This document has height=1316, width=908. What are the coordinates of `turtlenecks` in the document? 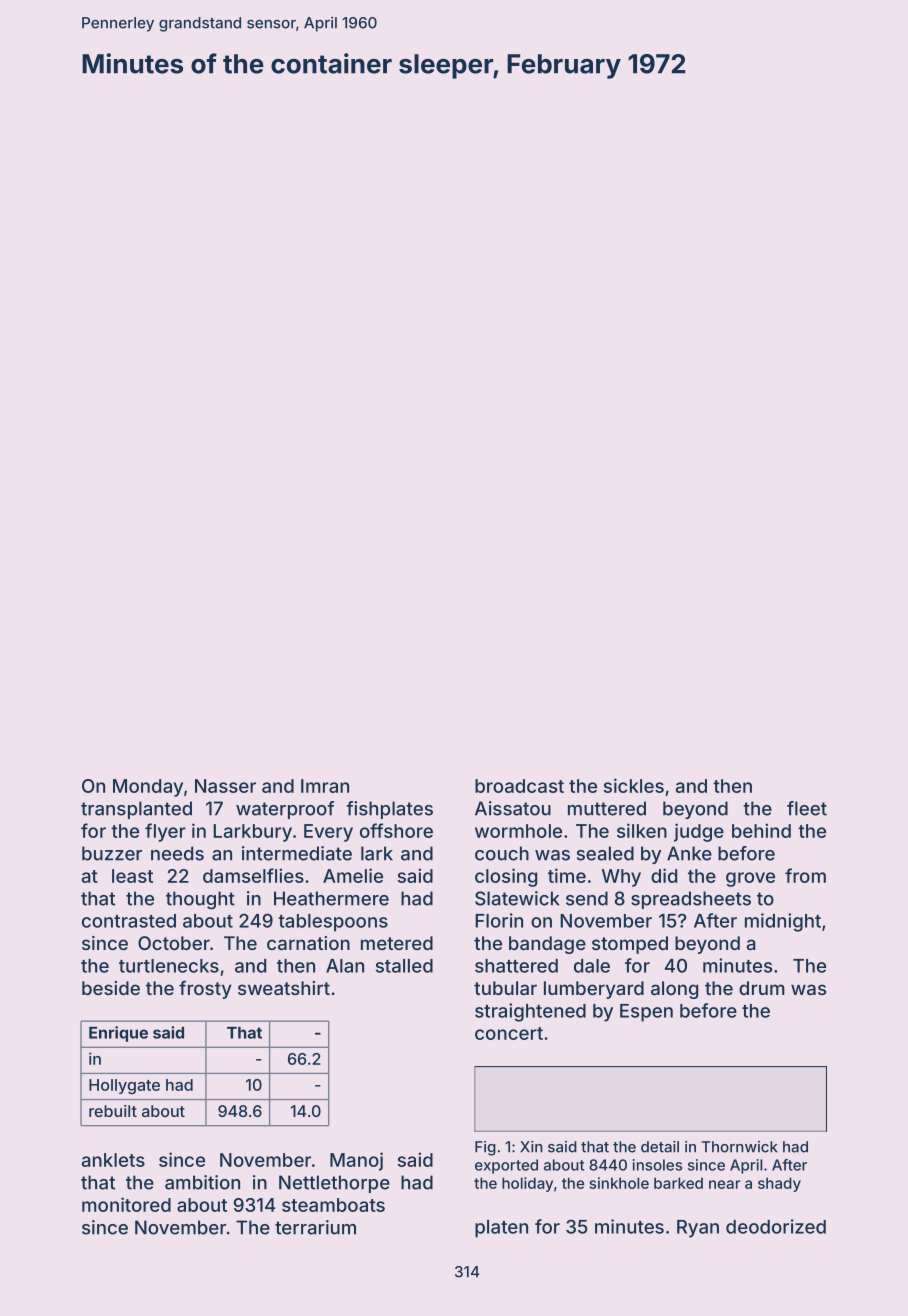 It's located at (169, 966).
